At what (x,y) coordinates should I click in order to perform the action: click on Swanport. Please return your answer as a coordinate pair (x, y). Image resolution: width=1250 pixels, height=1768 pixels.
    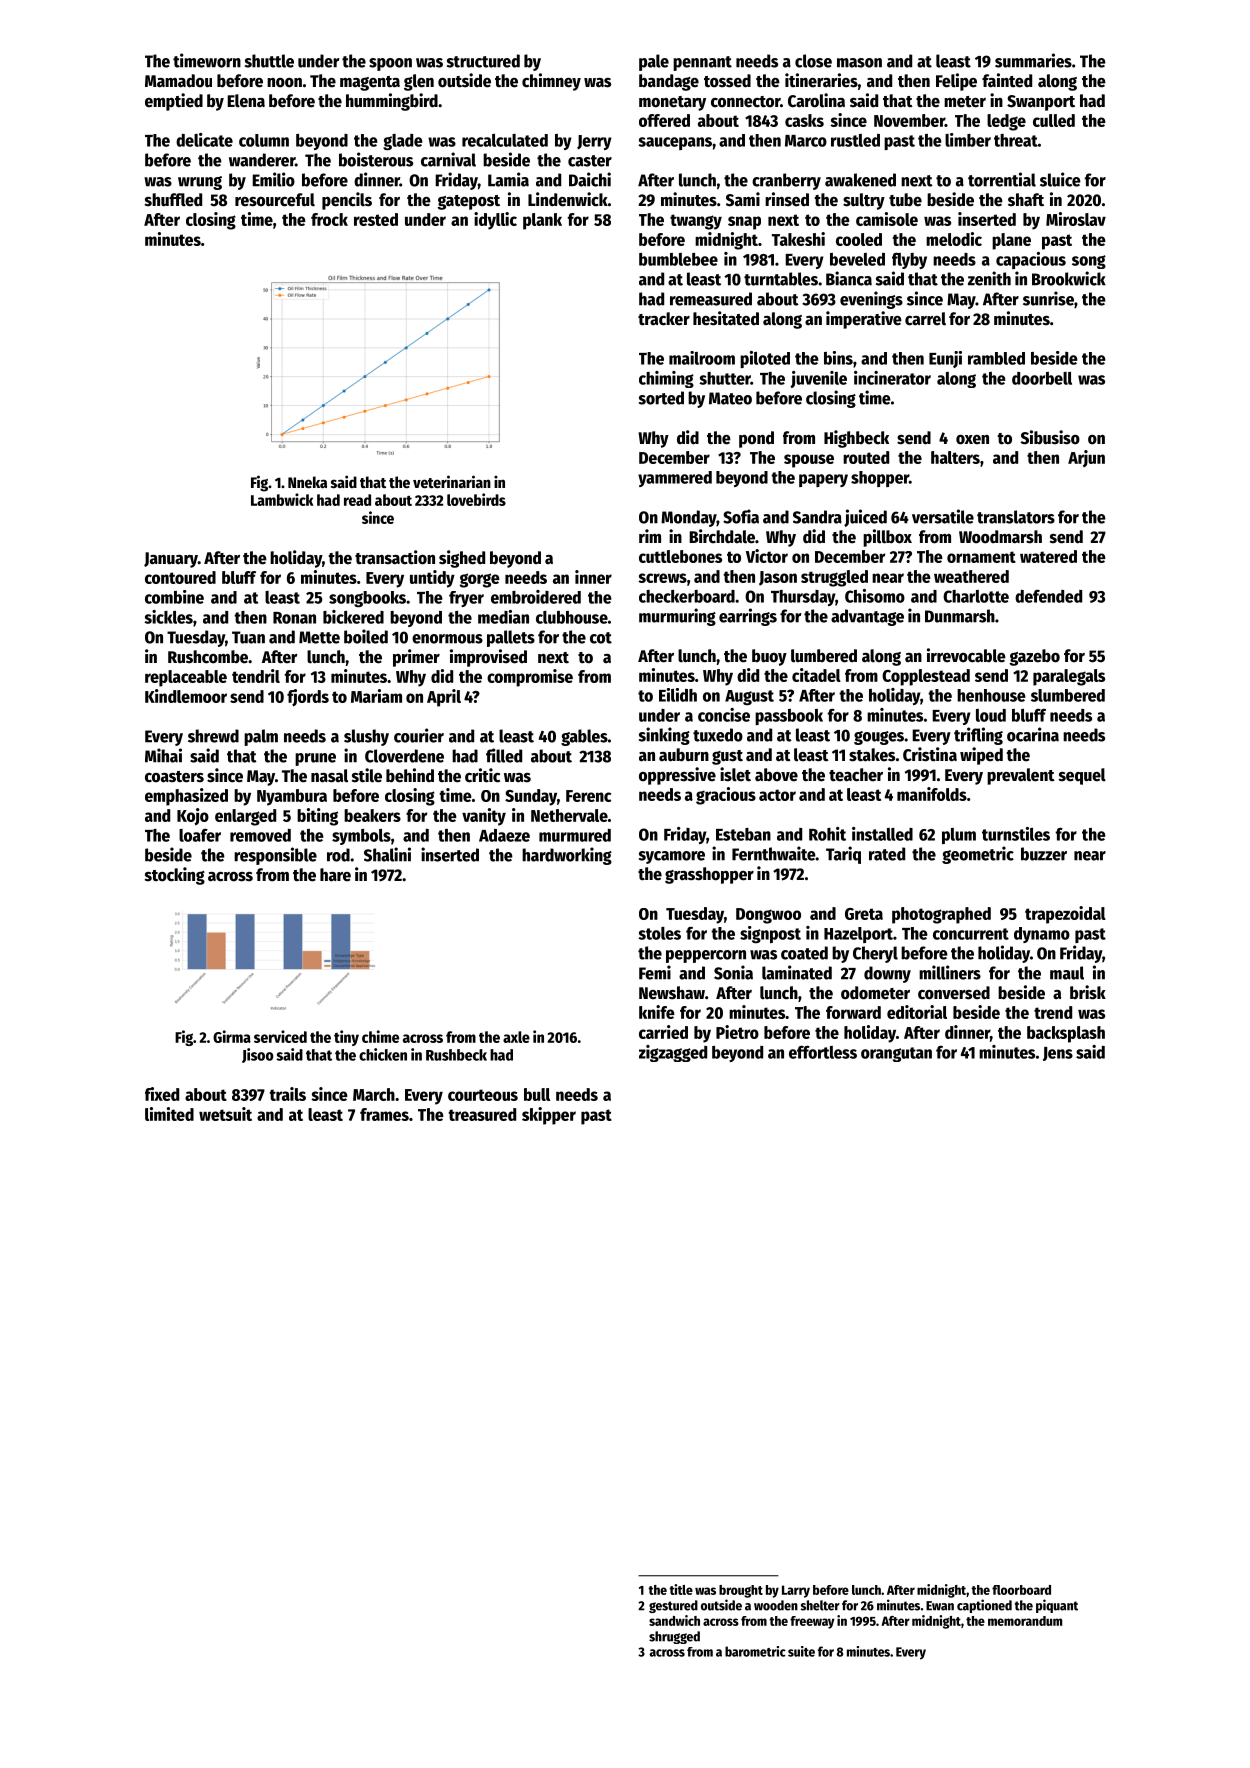
    Looking at the image, I should click on (1041, 103).
